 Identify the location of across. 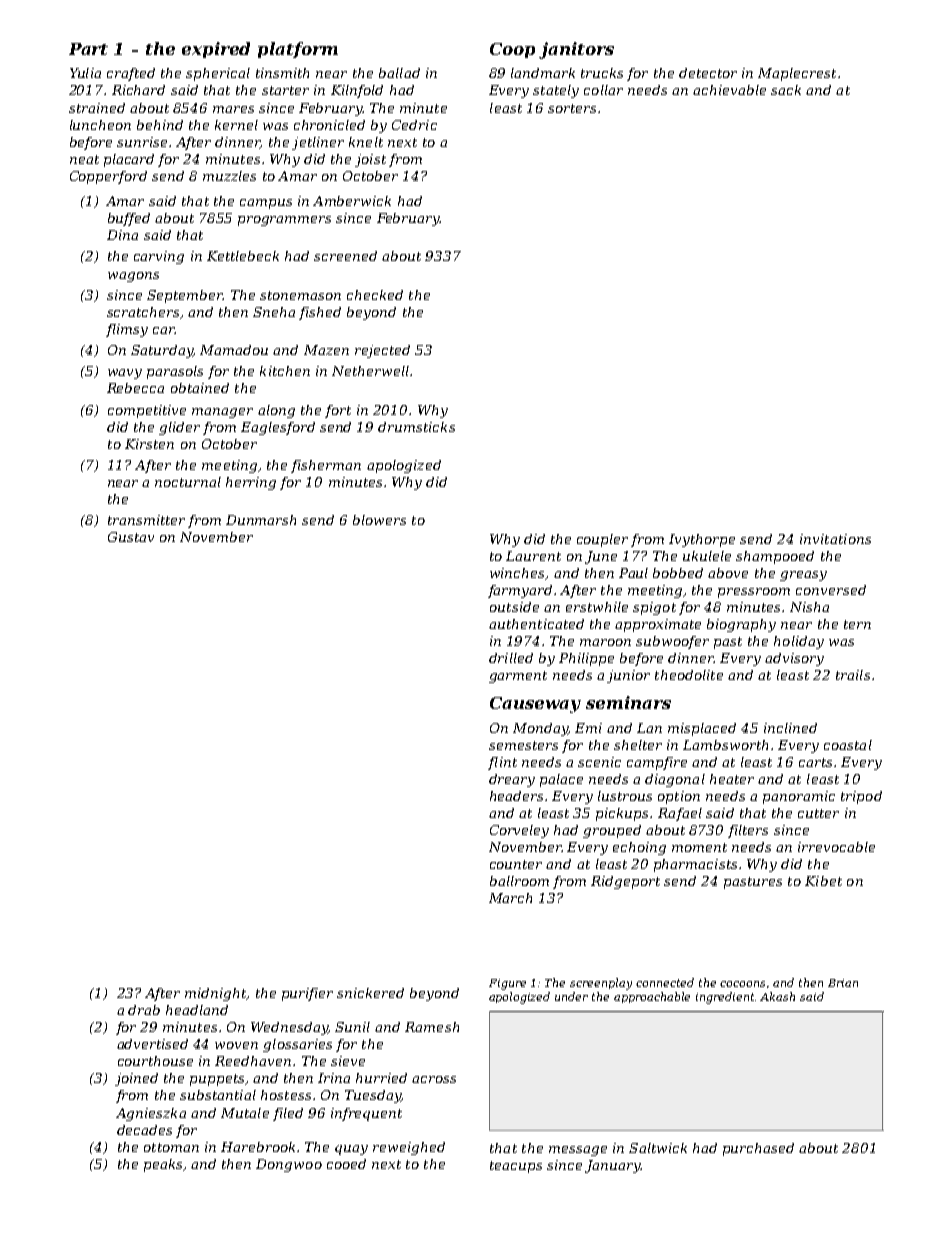
(434, 1079).
